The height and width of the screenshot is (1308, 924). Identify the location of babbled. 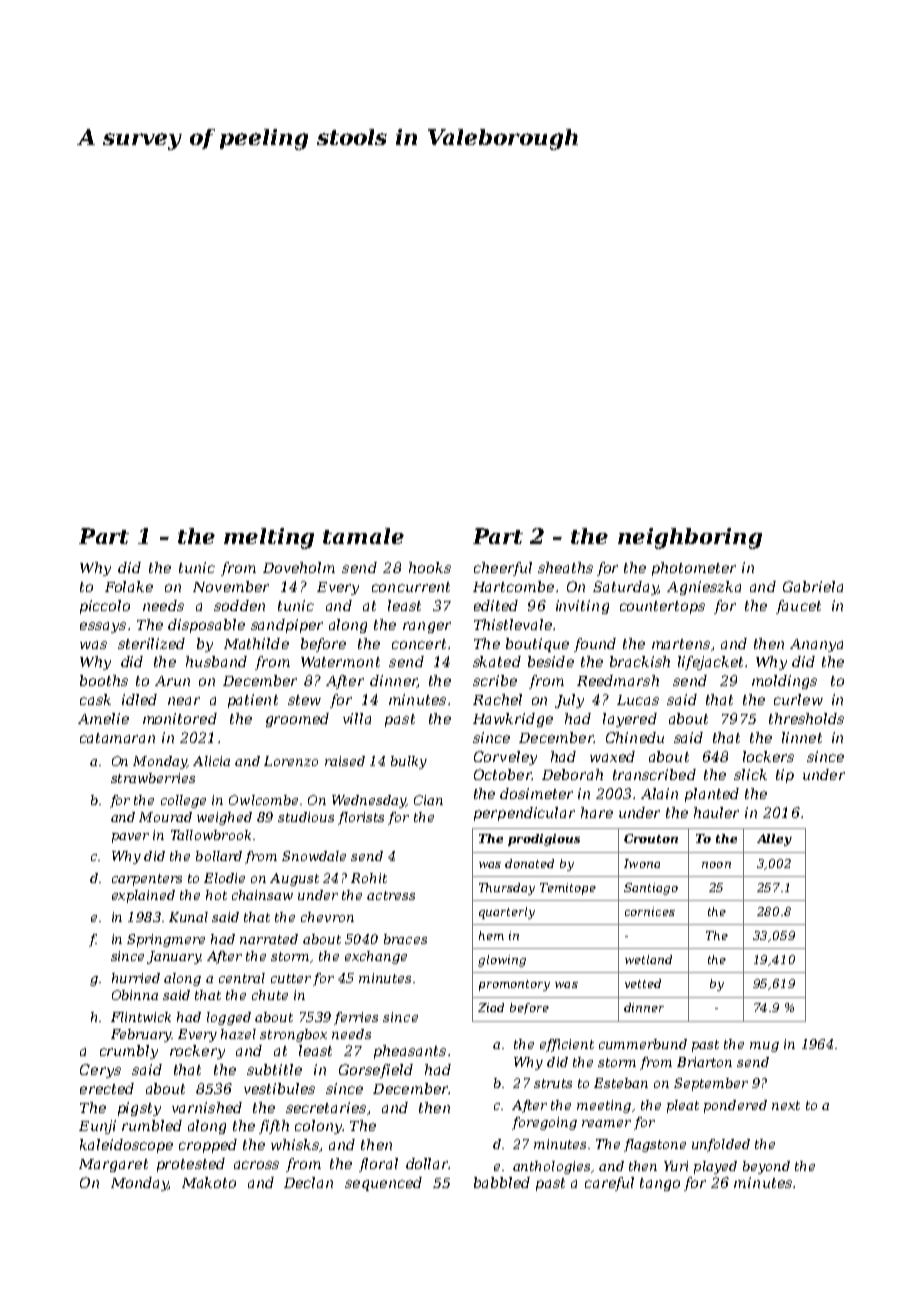
(502, 1182).
